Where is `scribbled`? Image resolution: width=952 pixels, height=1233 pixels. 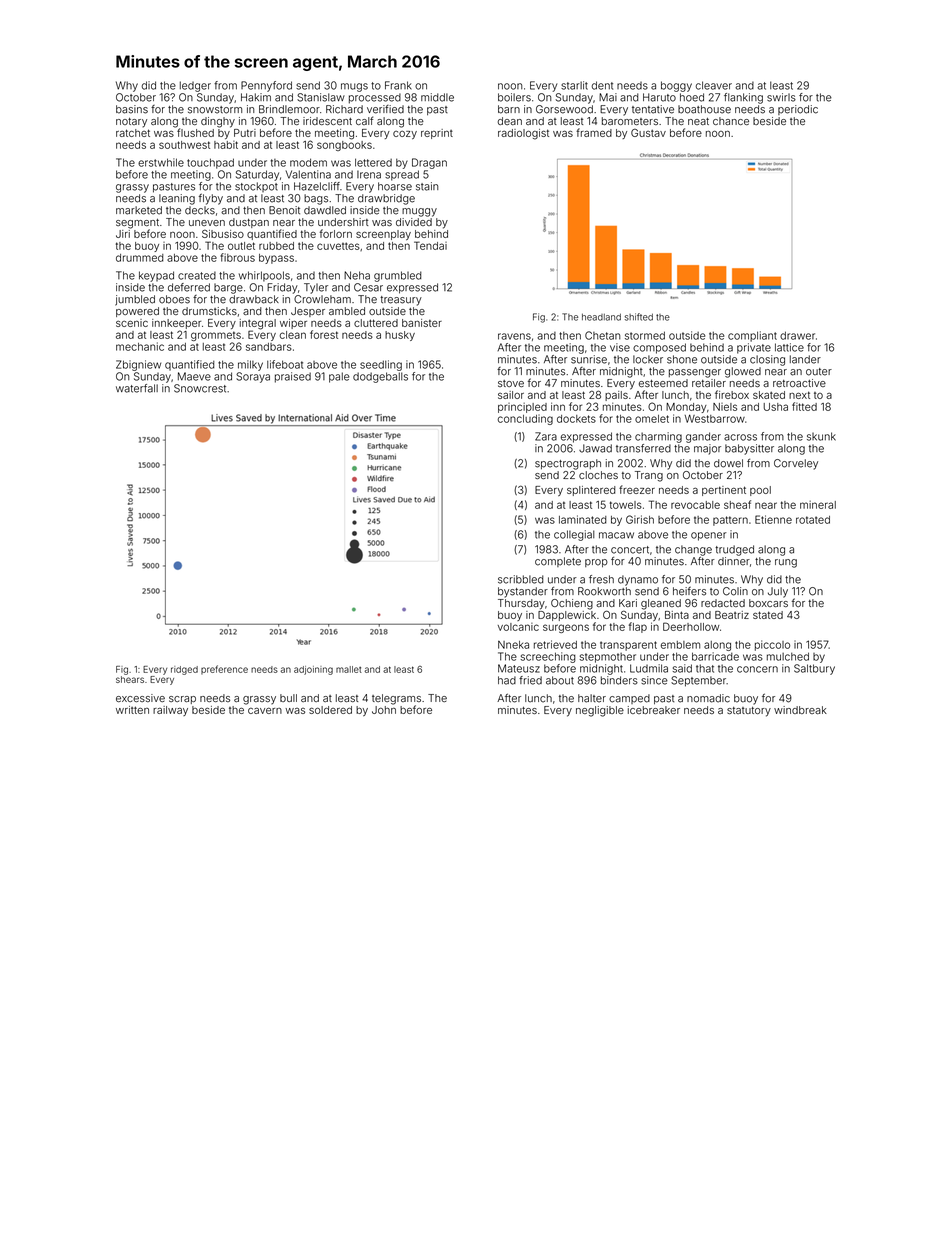
scribbled is located at coordinates (521, 579).
